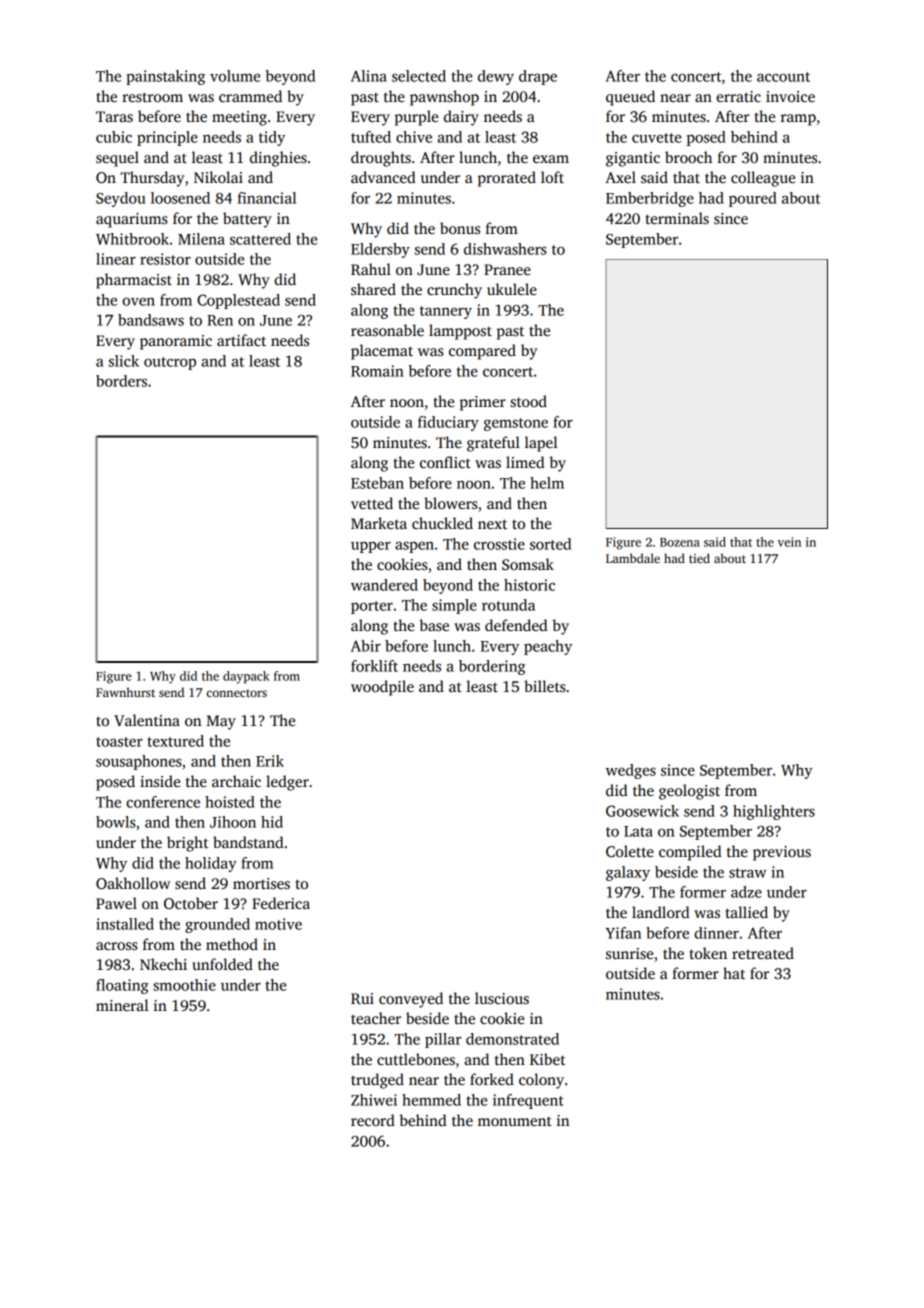 The image size is (924, 1308). Describe the element at coordinates (545, 686) in the image. I see `billets` at that location.
